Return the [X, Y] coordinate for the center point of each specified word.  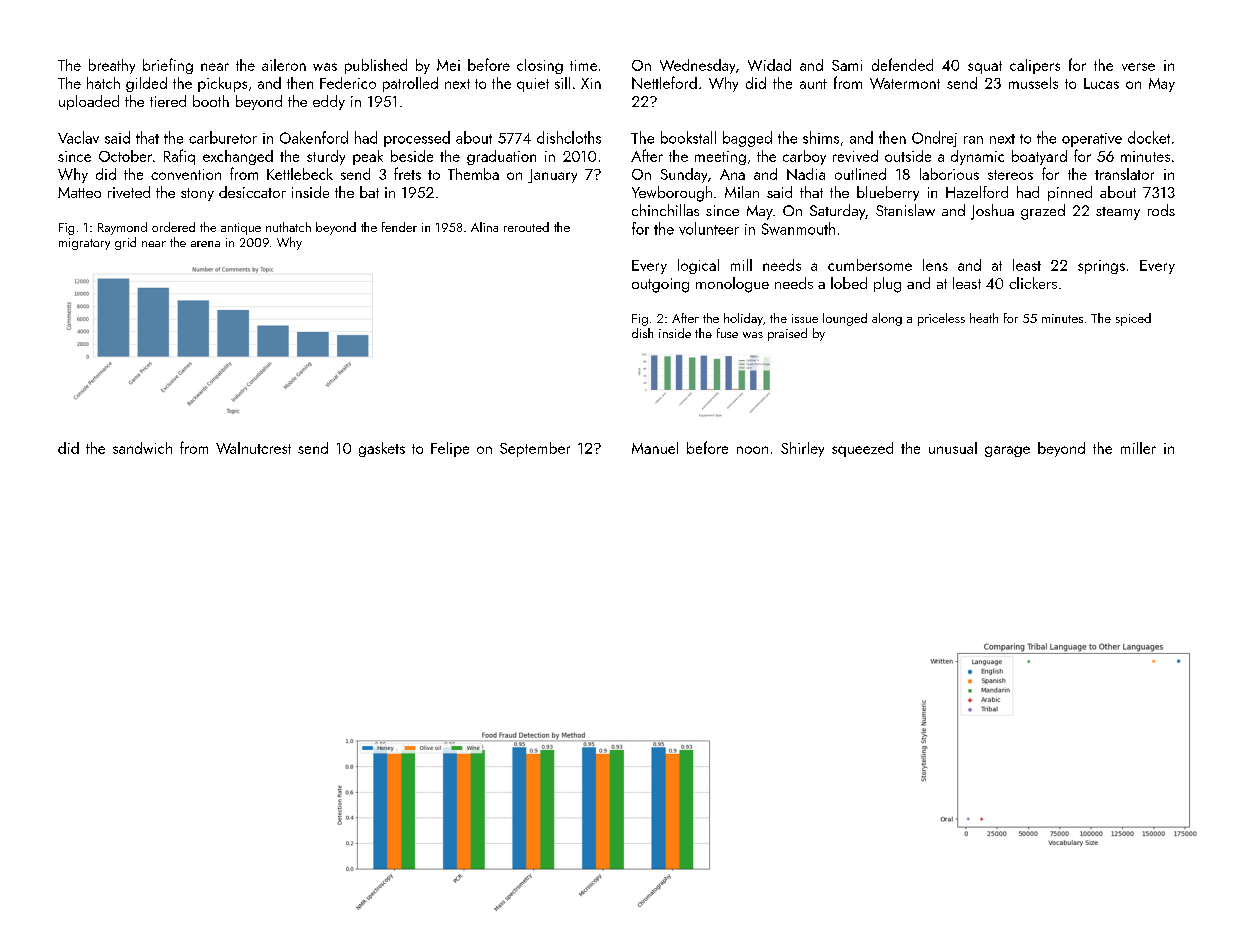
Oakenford [314, 137]
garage [1007, 451]
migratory [84, 244]
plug [887, 285]
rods [1161, 210]
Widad [769, 65]
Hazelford [977, 192]
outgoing [660, 285]
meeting [720, 158]
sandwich [142, 448]
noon [752, 450]
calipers [1035, 66]
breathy [112, 66]
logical [698, 266]
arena [205, 244]
